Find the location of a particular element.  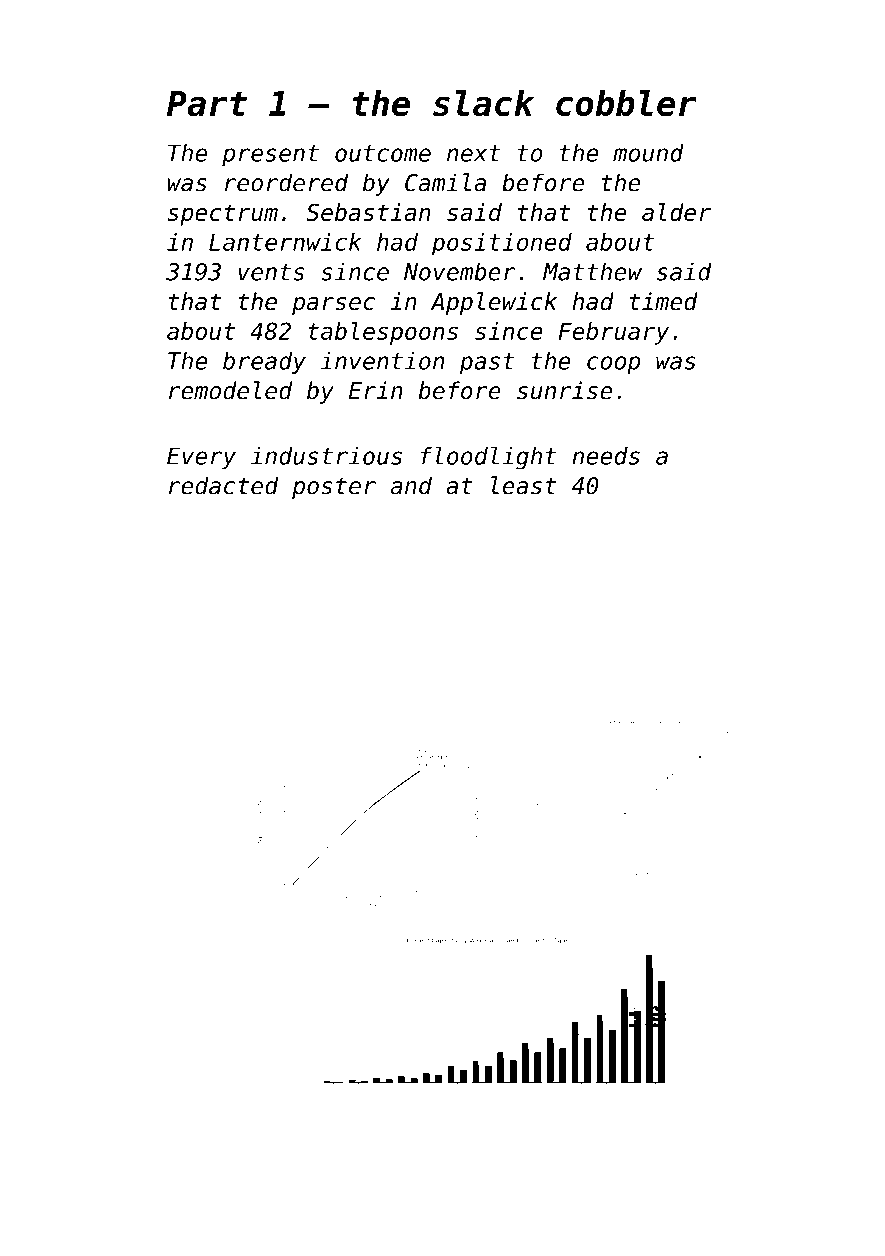

remodeled is located at coordinates (230, 390).
